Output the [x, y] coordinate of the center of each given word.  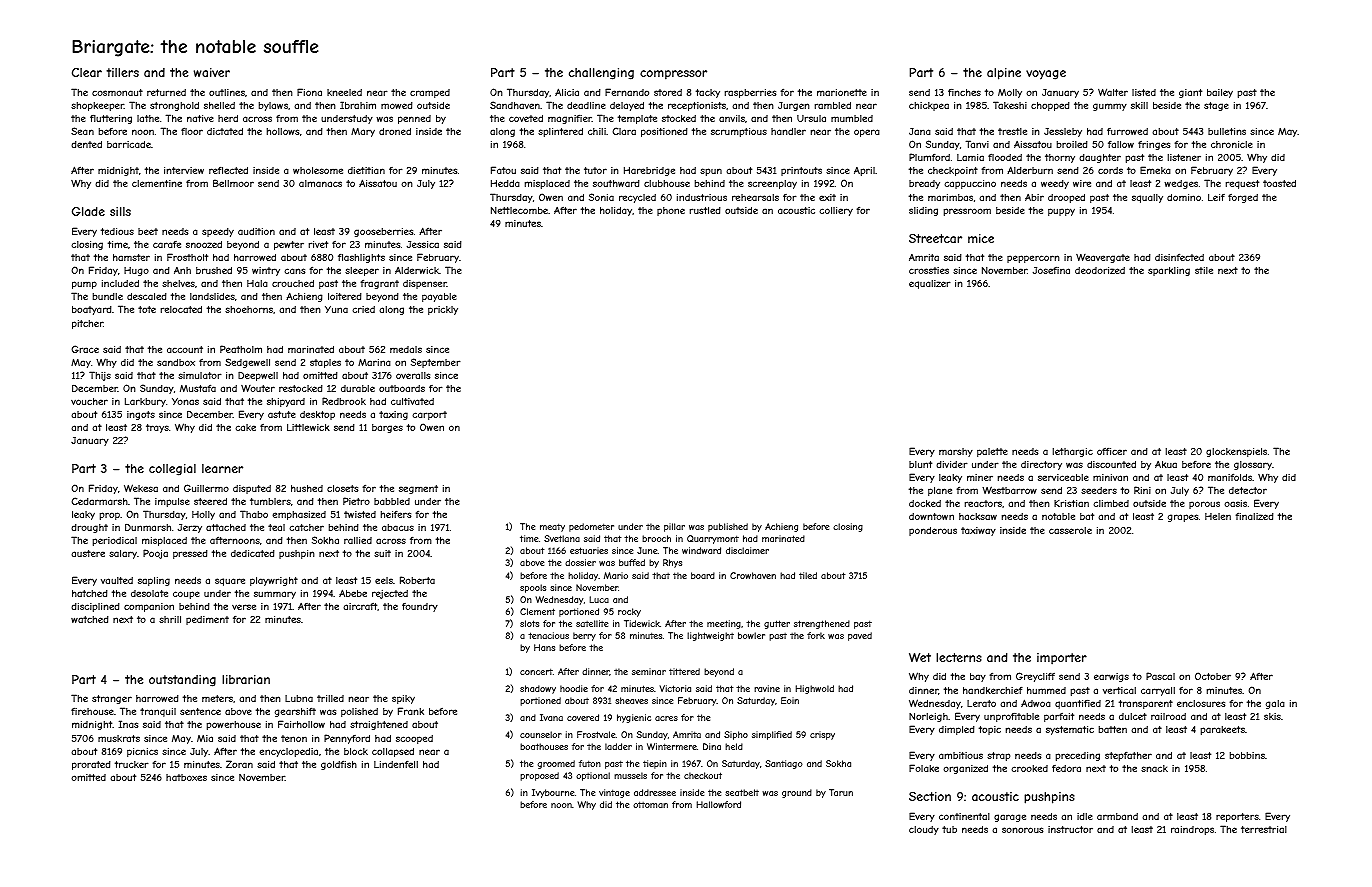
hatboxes [186, 777]
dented [86, 144]
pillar [674, 527]
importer [1062, 659]
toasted [1279, 183]
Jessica [423, 244]
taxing [393, 415]
